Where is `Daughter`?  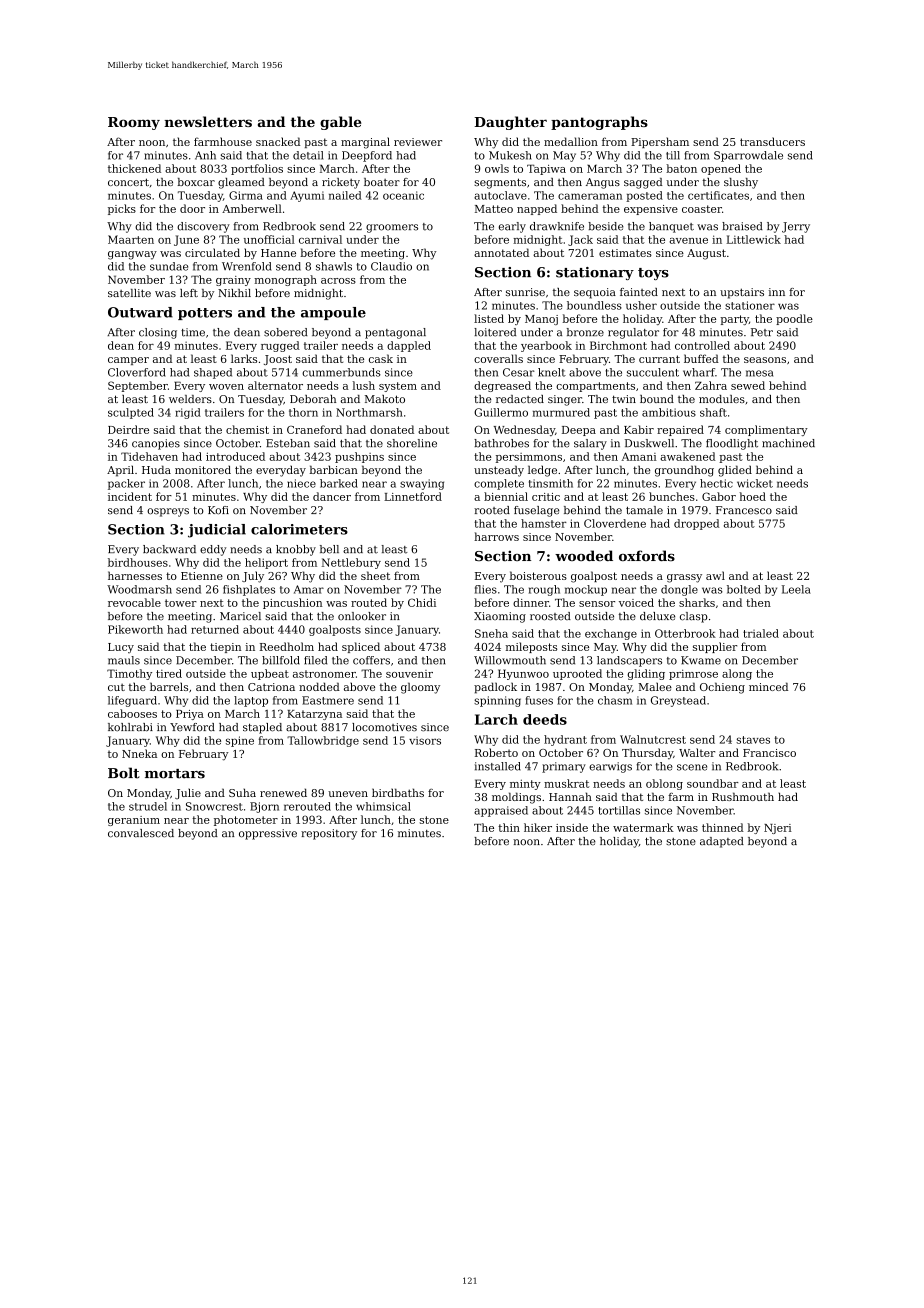
Daughter is located at coordinates (511, 123).
